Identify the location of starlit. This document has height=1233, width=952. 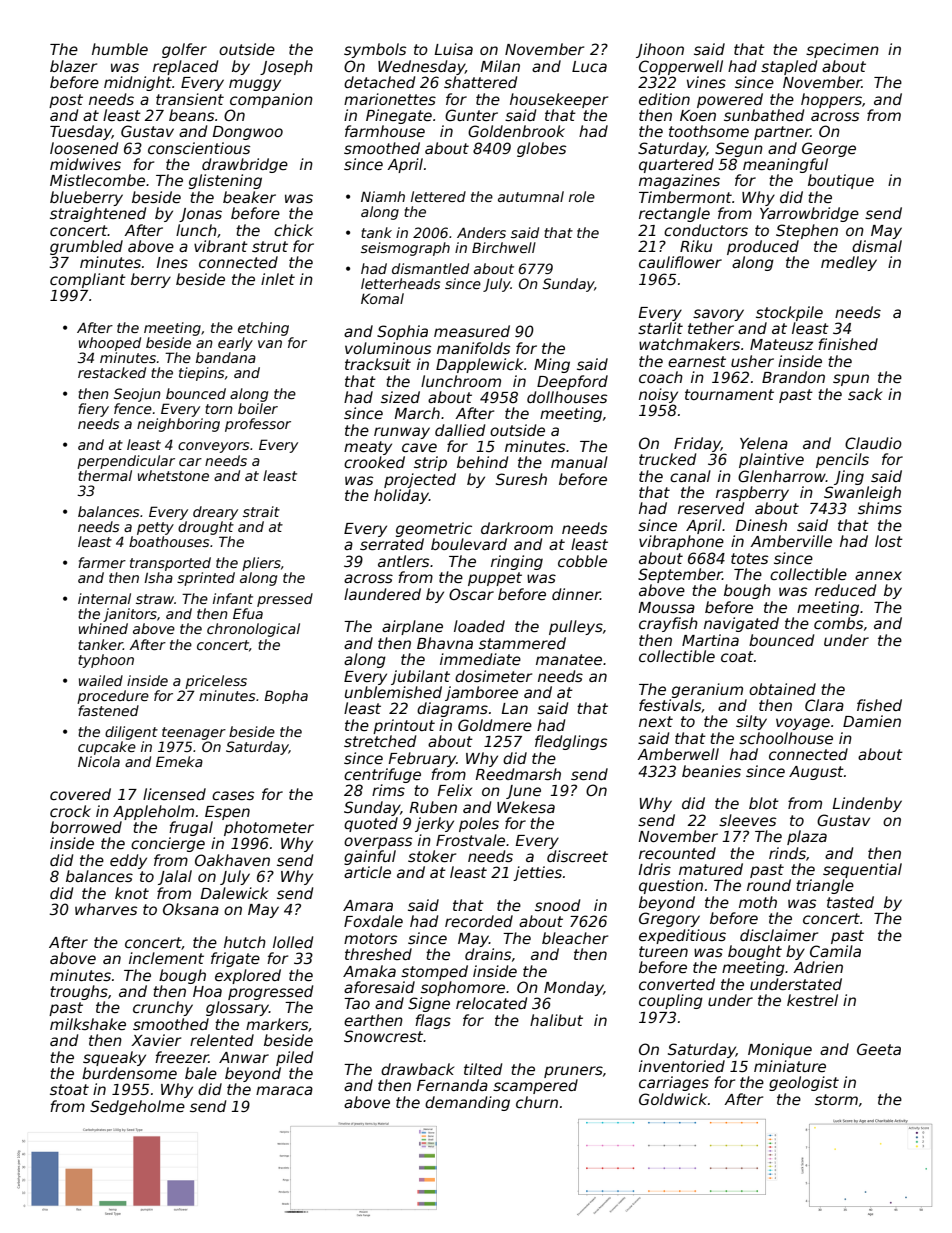
(660, 328).
